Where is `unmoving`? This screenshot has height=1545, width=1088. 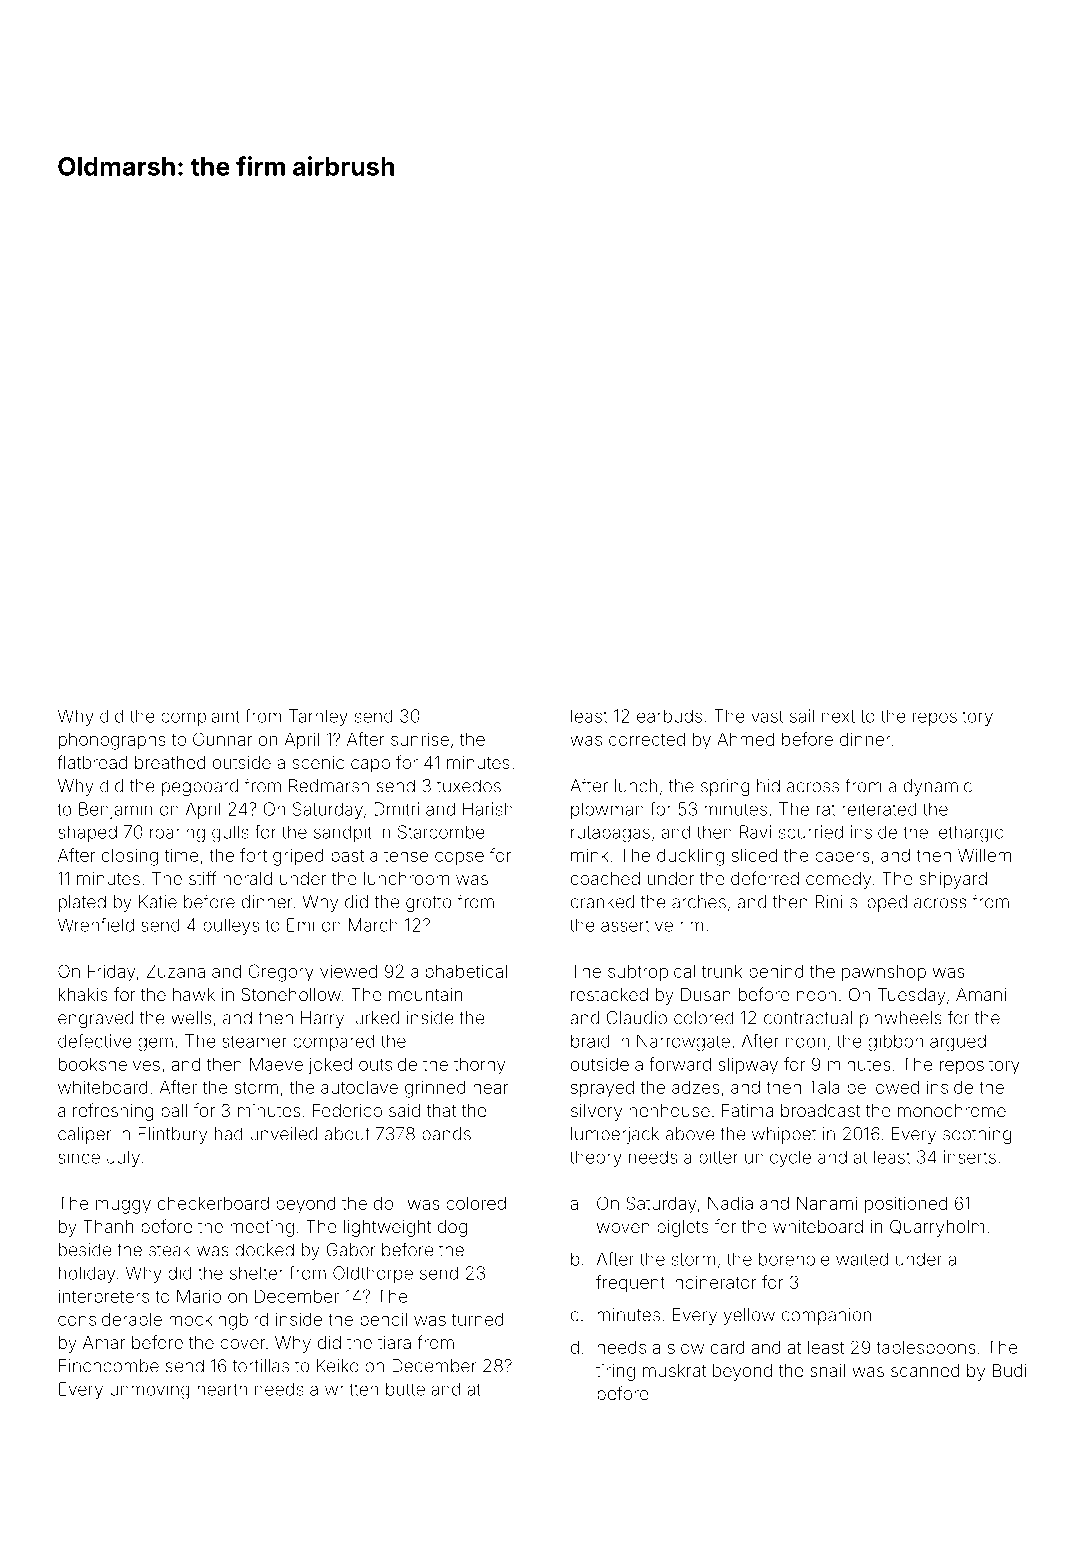 unmoving is located at coordinates (150, 1391).
